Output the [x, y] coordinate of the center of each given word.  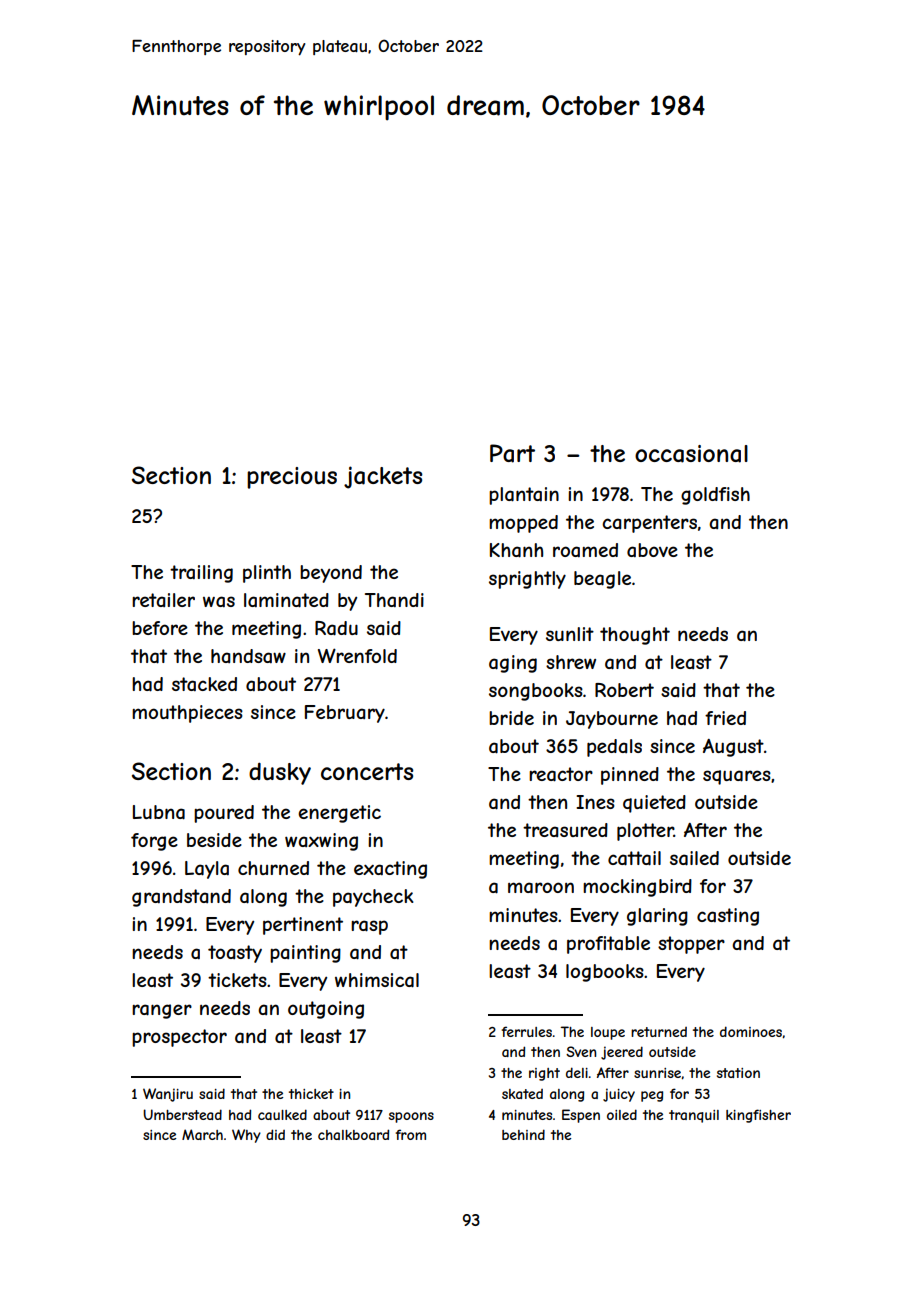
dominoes [751, 1031]
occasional [691, 454]
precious [292, 478]
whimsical [377, 980]
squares [737, 777]
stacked [204, 684]
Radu [336, 628]
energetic [339, 814]
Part [512, 453]
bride [511, 718]
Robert [624, 690]
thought [635, 636]
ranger [162, 1011]
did [275, 1134]
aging [513, 664]
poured [224, 814]
